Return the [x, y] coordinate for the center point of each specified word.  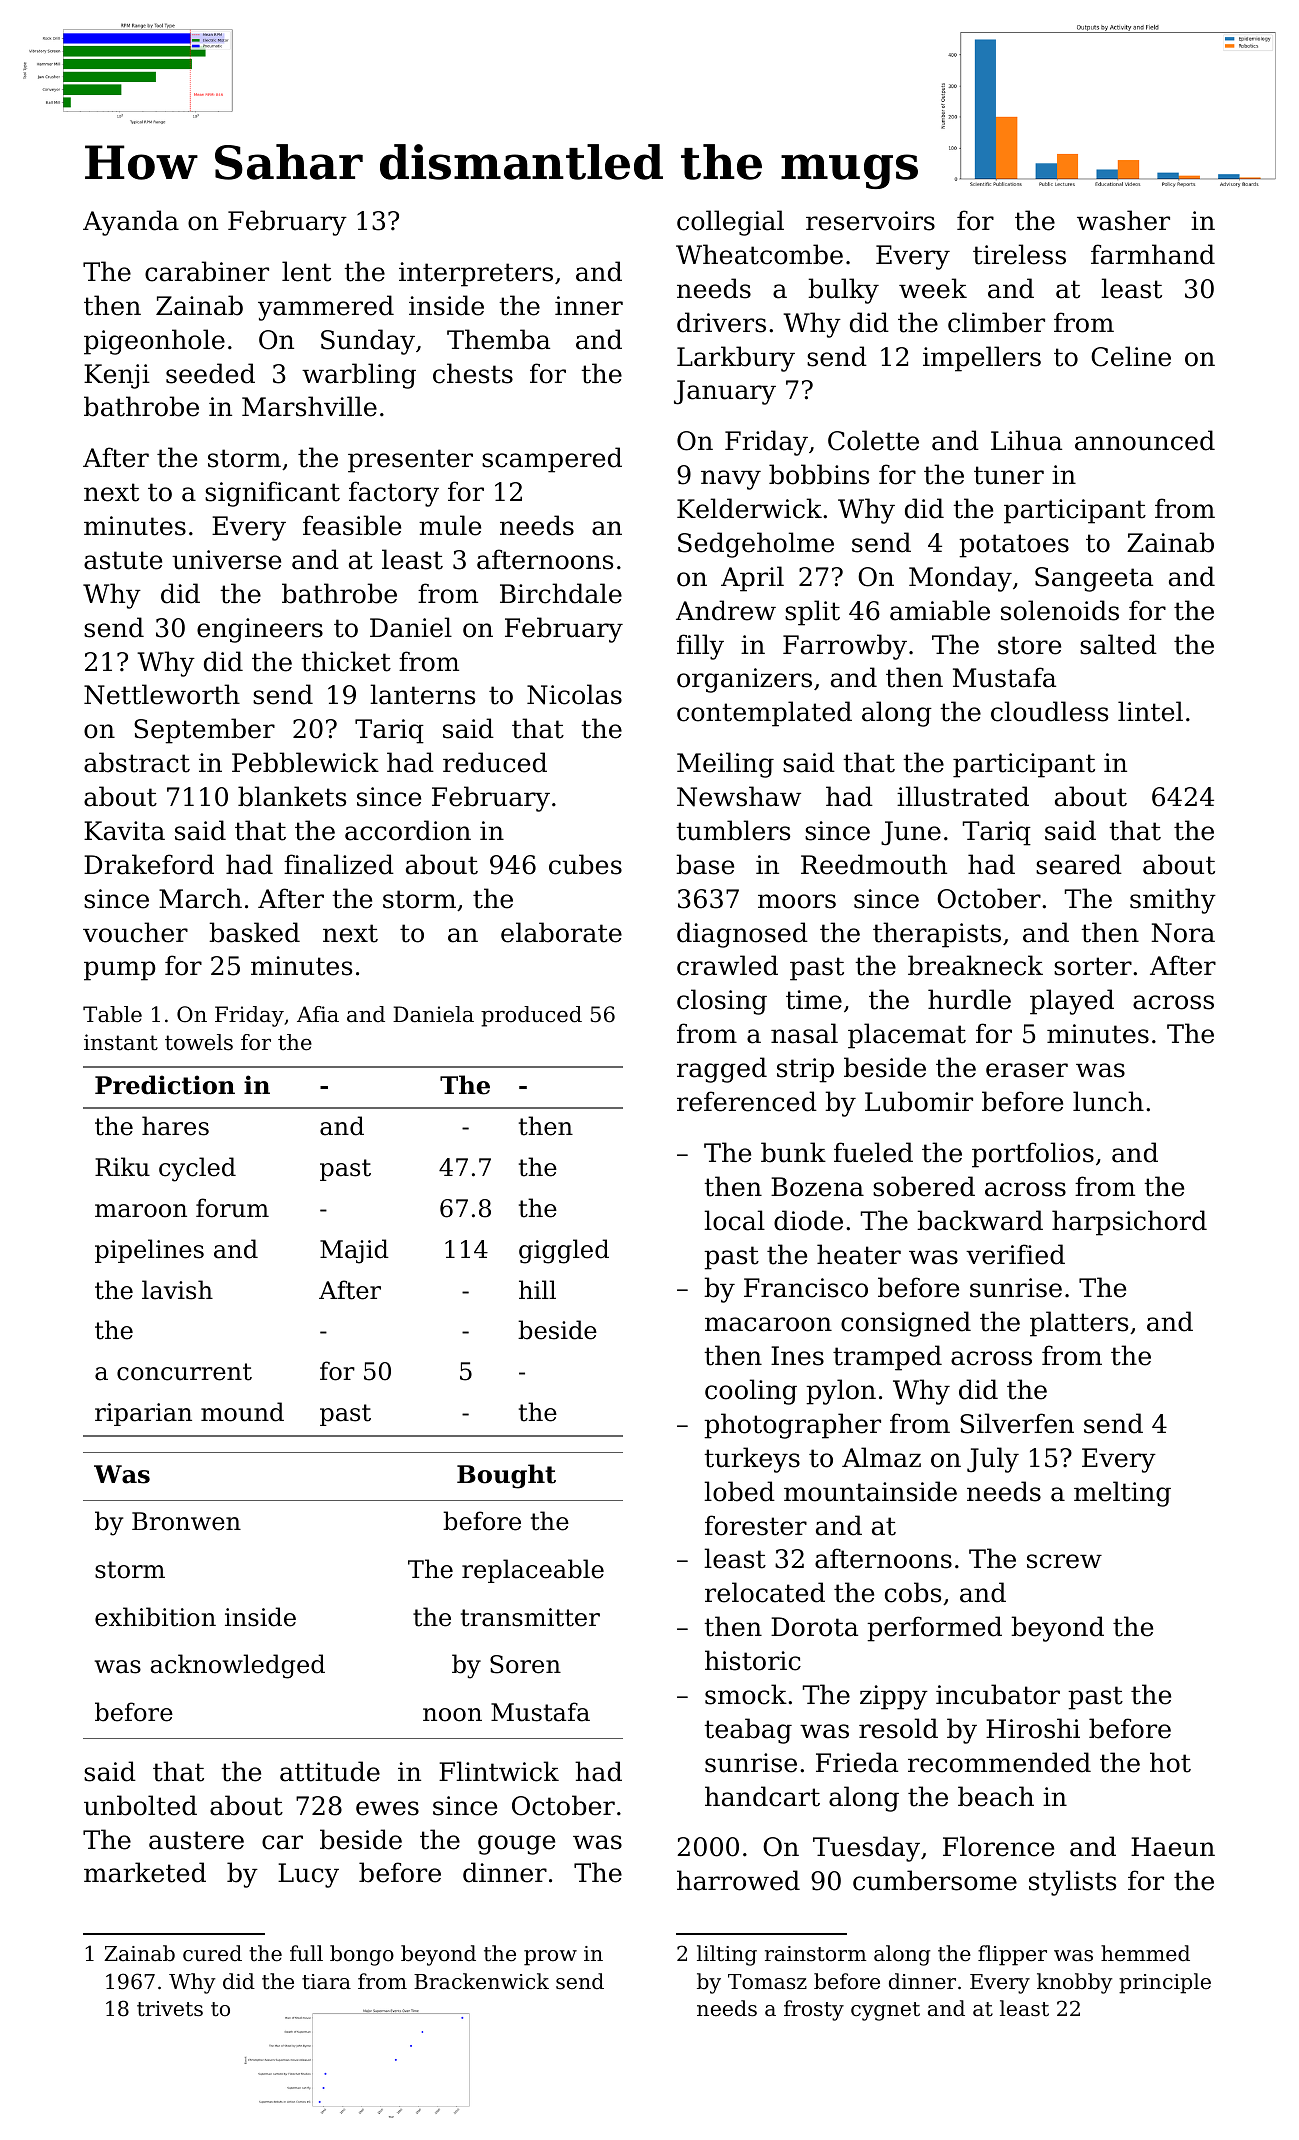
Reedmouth [874, 864]
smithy [1173, 901]
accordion [408, 830]
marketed [145, 1872]
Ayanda [131, 223]
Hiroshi [1033, 1728]
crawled [727, 965]
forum [232, 1208]
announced [1145, 440]
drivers [721, 322]
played [1072, 1002]
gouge [516, 1845]
